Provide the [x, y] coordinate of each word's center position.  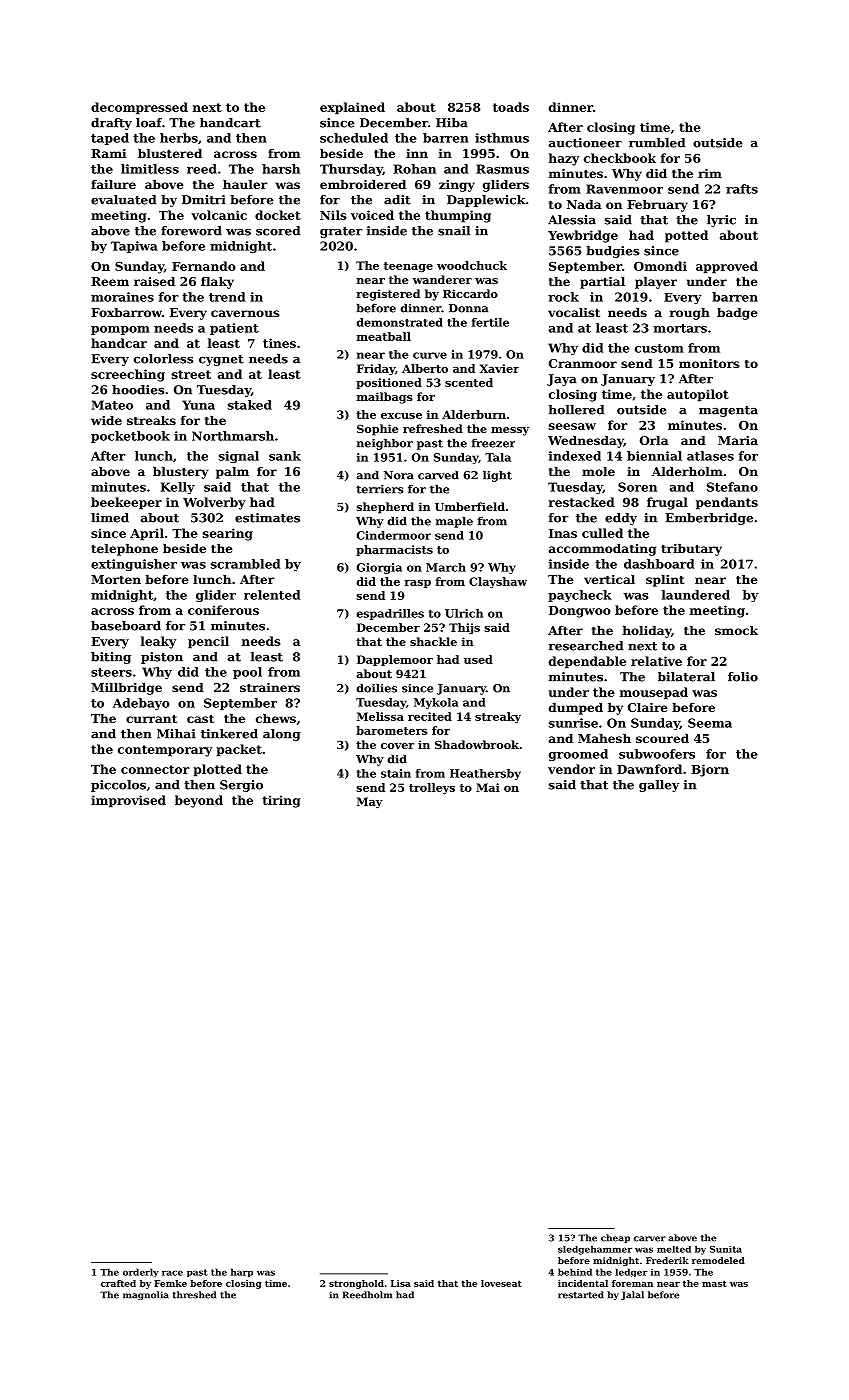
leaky [158, 642]
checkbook [620, 158]
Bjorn [710, 770]
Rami [108, 153]
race [172, 1273]
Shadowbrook [477, 744]
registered [388, 295]
